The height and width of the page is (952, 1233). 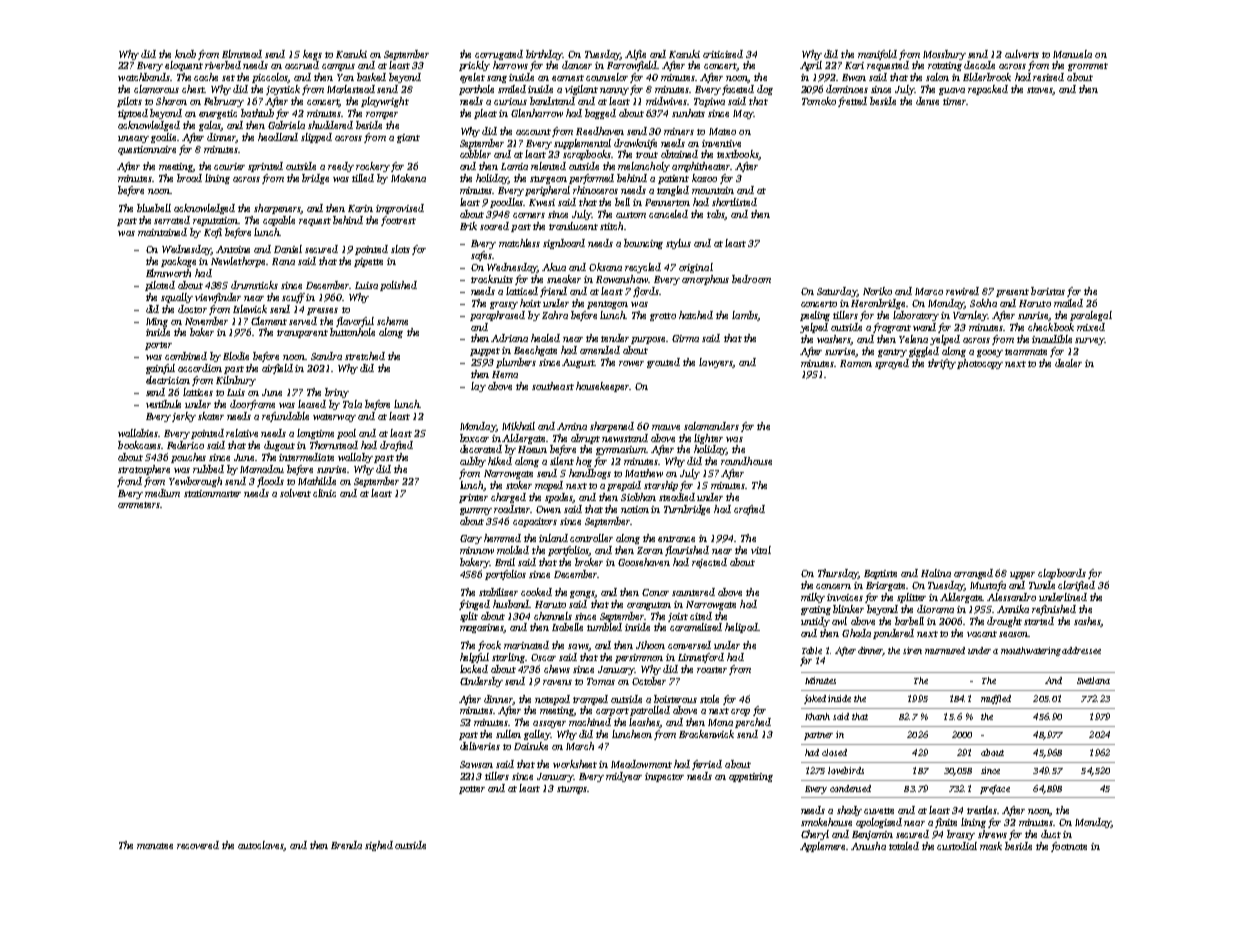 What do you see at coordinates (666, 101) in the page?
I see `midwives` at bounding box center [666, 101].
